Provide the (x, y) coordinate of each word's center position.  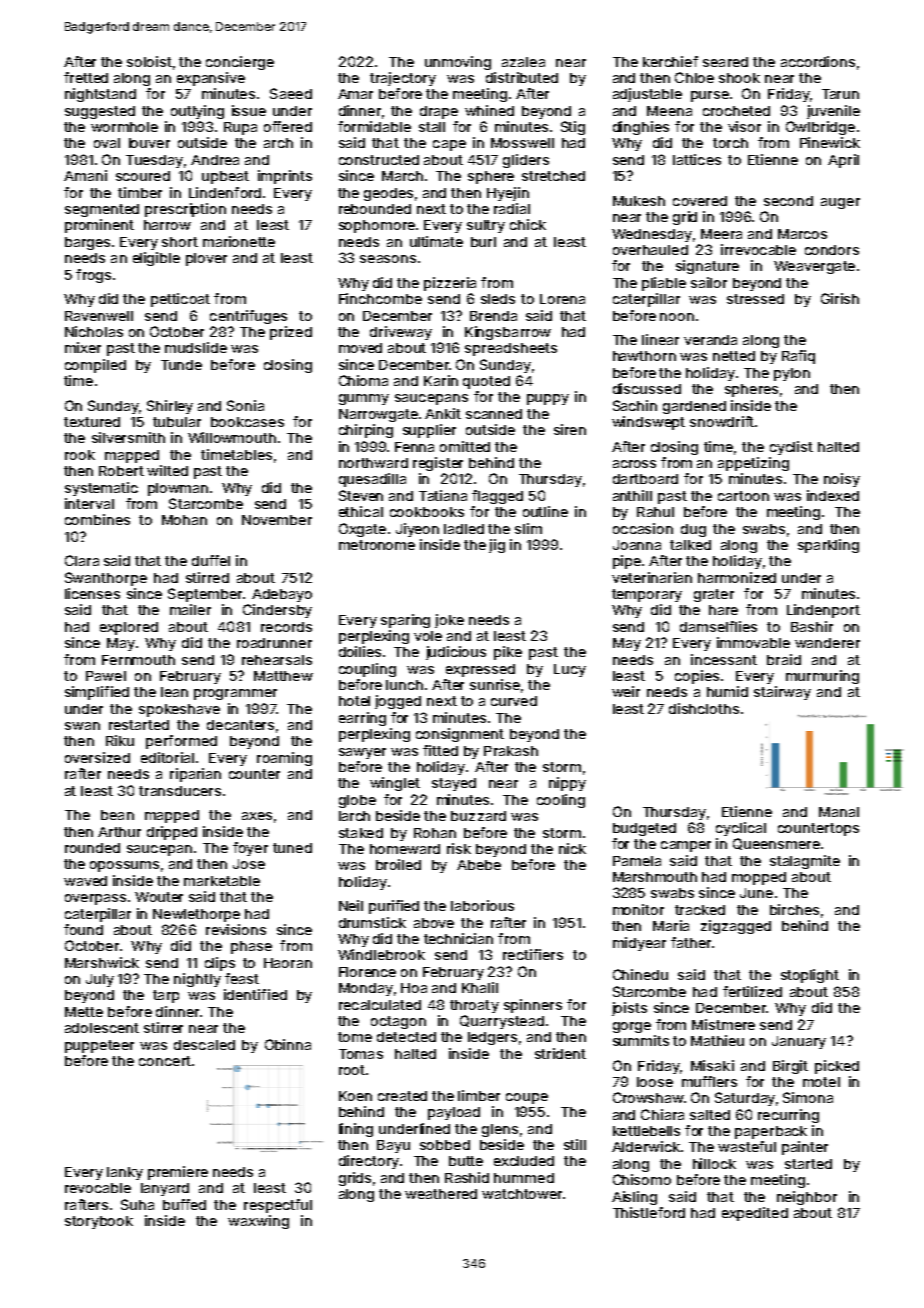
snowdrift (722, 421)
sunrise (495, 684)
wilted (167, 470)
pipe (627, 562)
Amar (355, 94)
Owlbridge (820, 128)
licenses (92, 593)
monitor (638, 909)
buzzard (478, 816)
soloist (149, 61)
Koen (355, 1096)
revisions (236, 929)
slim (528, 528)
